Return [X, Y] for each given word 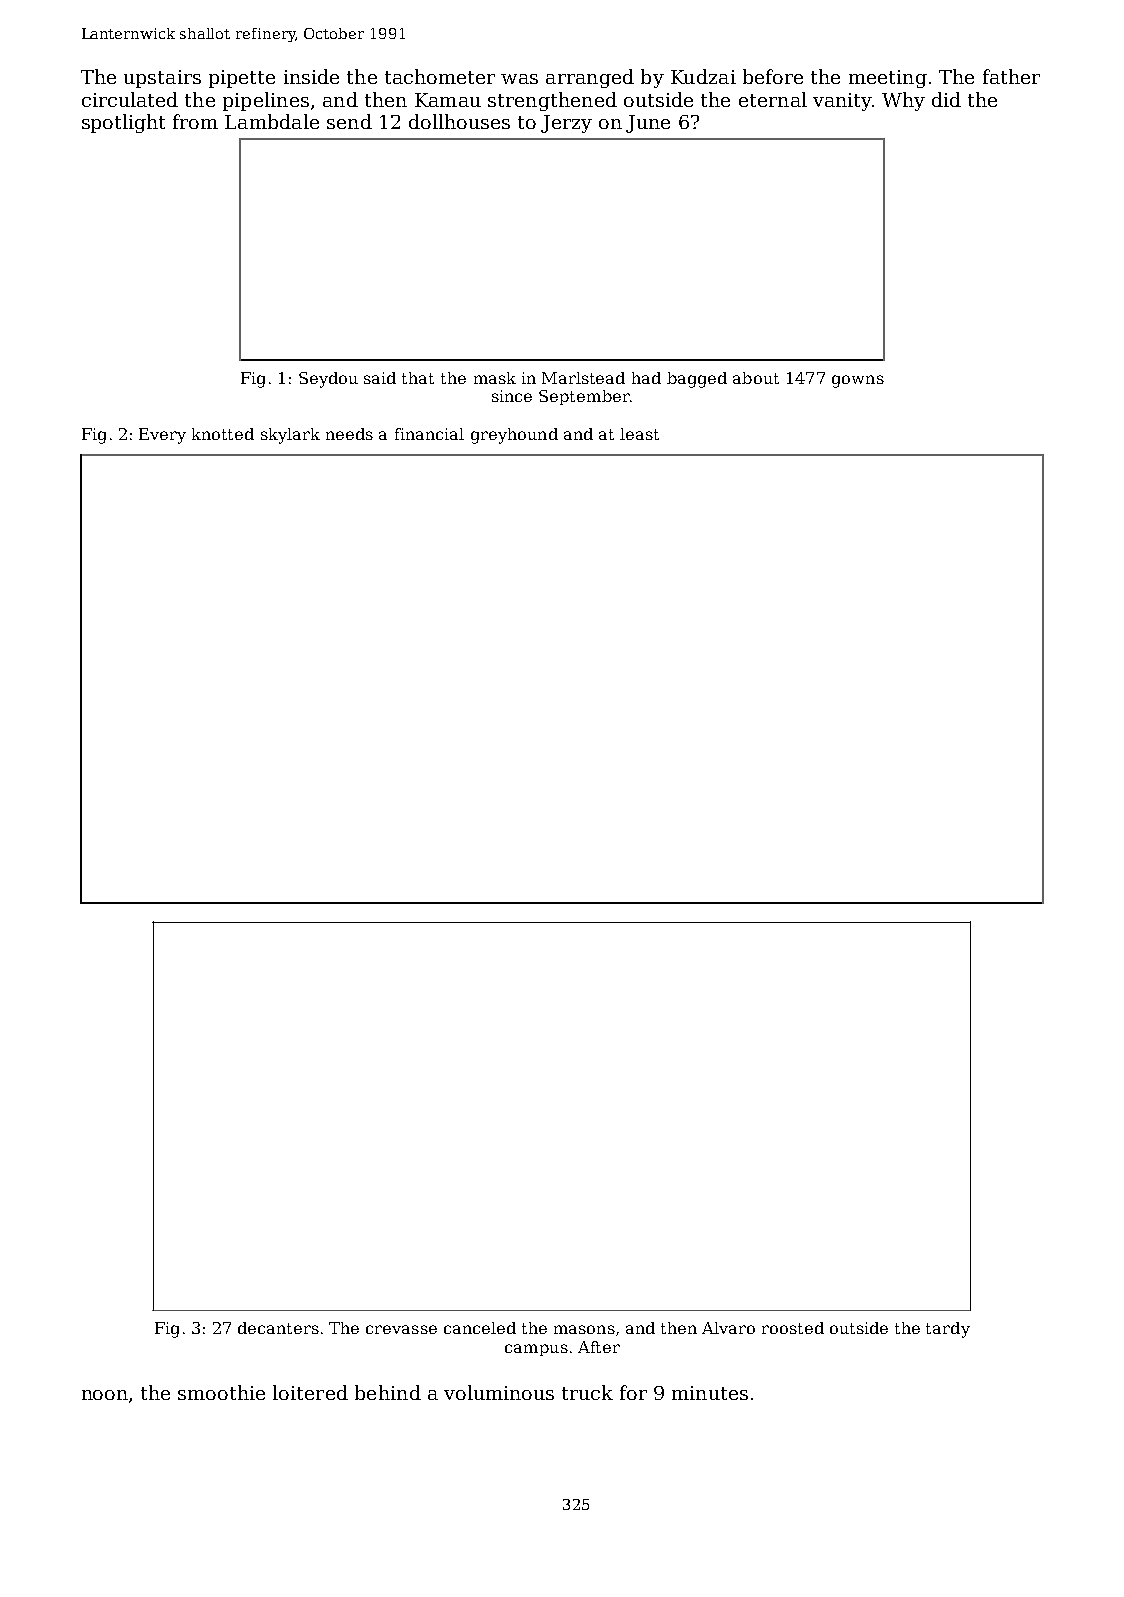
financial [429, 434]
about [756, 378]
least [639, 434]
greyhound [514, 436]
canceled [480, 1328]
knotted [223, 434]
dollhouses [459, 121]
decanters [278, 1328]
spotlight [123, 123]
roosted [793, 1328]
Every [162, 436]
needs [349, 434]
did [946, 99]
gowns [858, 381]
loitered [310, 1392]
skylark [290, 436]
